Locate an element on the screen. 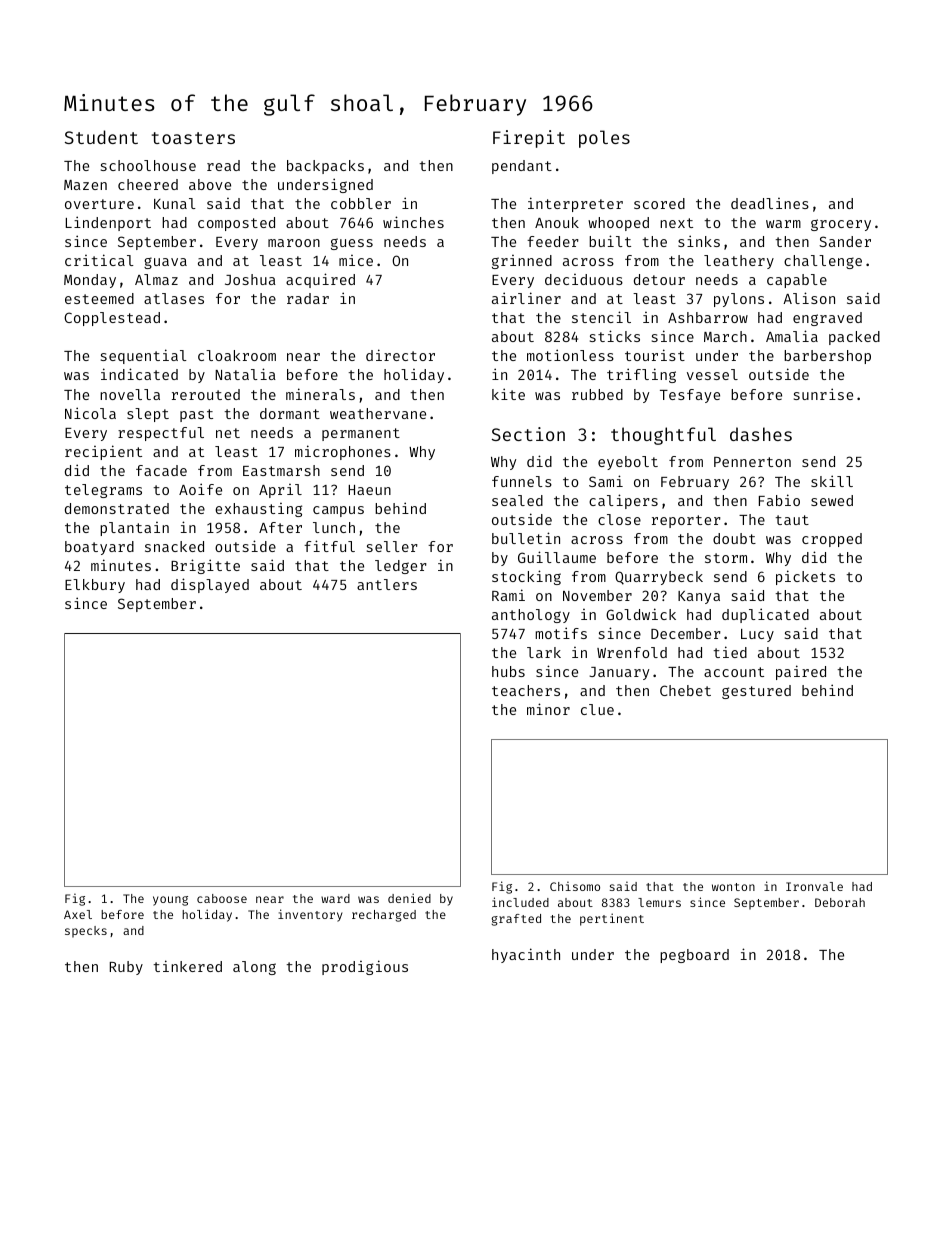 This screenshot has width=952, height=1233. pegboard is located at coordinates (694, 956).
